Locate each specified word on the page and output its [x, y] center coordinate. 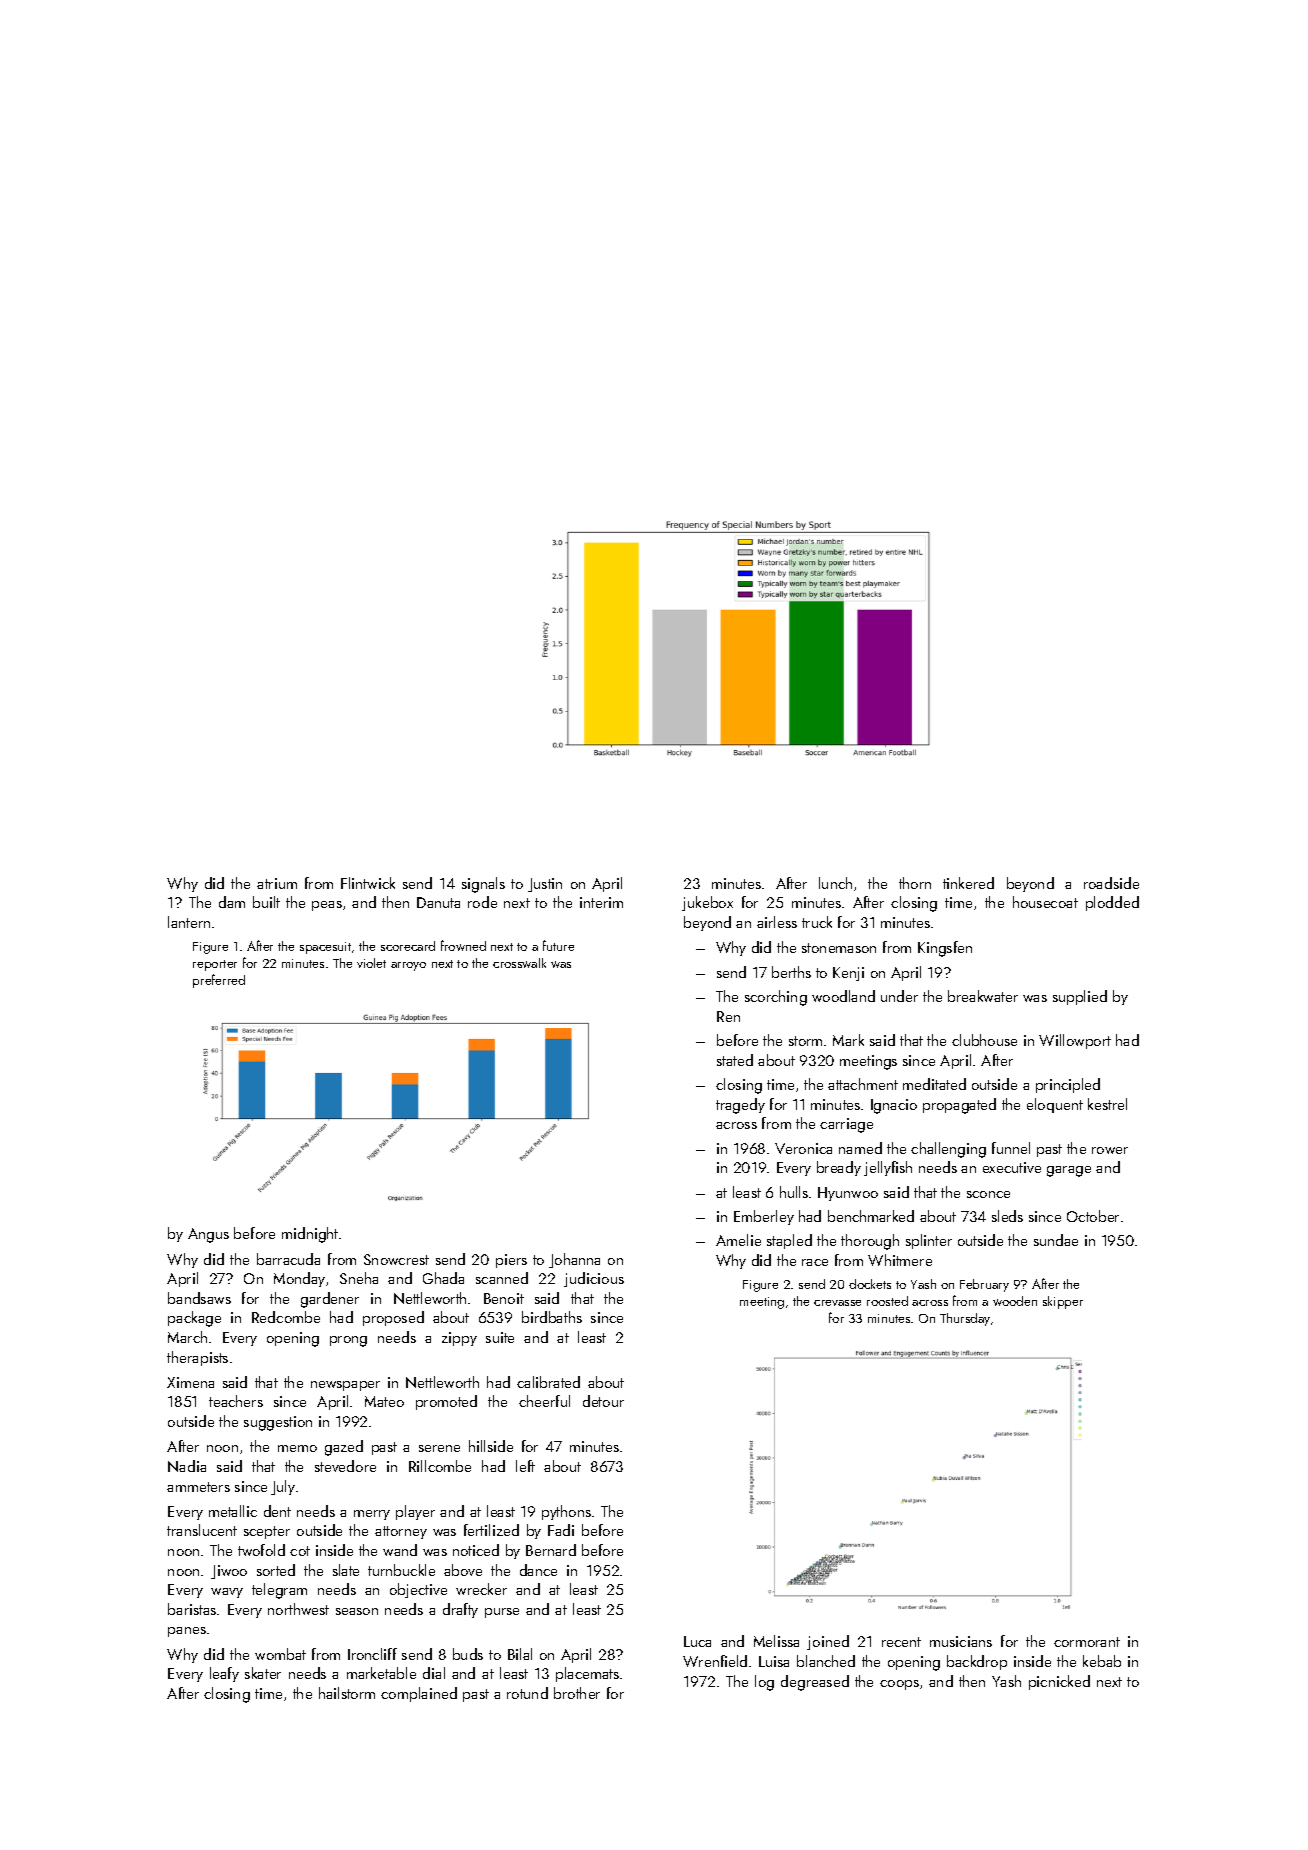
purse [502, 1613]
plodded [1112, 903]
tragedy [740, 1106]
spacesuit [325, 948]
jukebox [707, 903]
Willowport [1075, 1041]
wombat [280, 1654]
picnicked [1059, 1682]
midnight [310, 1235]
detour [603, 1401]
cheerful [544, 1401]
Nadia [187, 1466]
